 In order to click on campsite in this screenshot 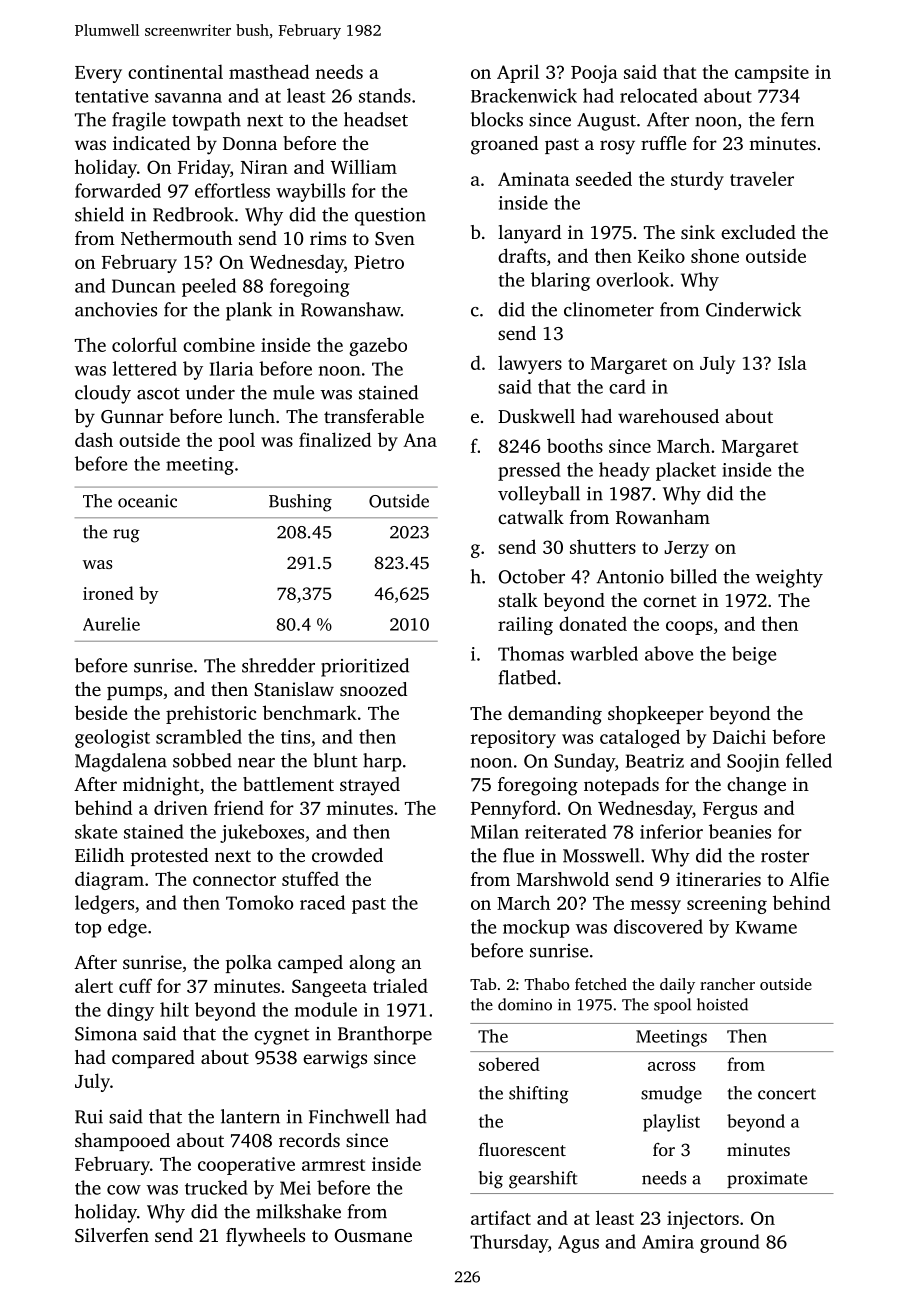, I will do `click(772, 74)`.
